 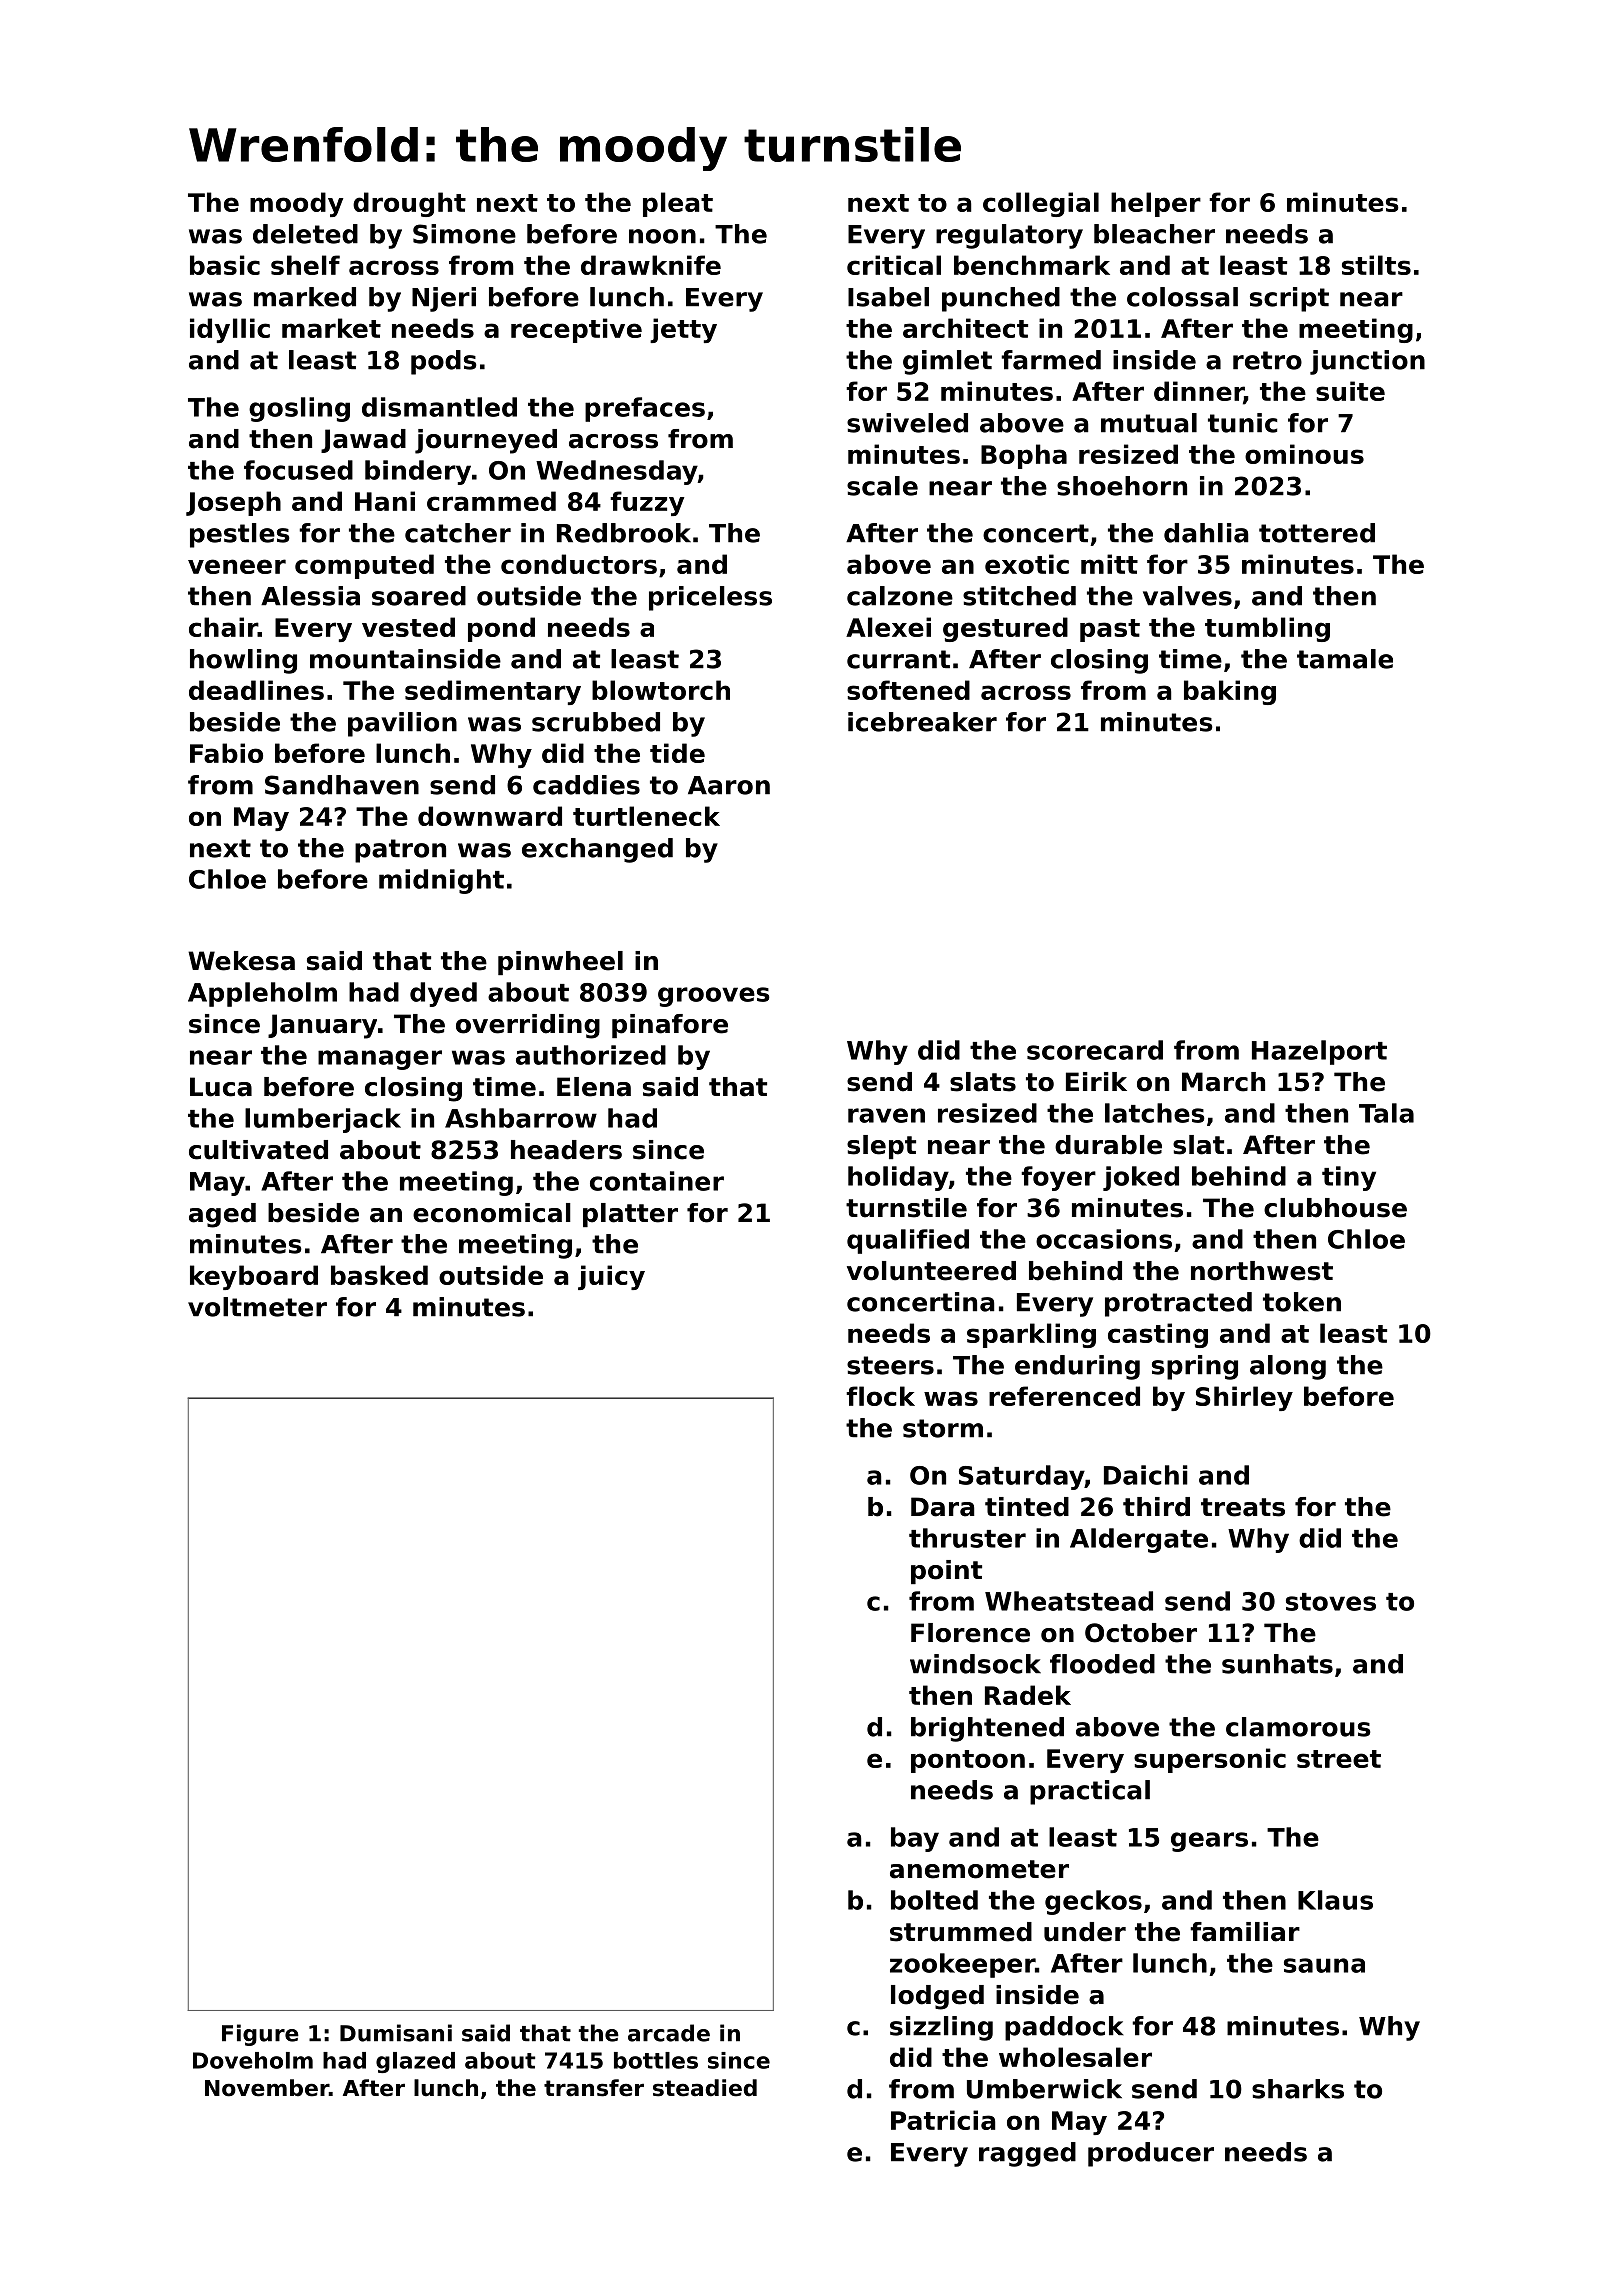 I want to click on Ashbarrow, so click(x=521, y=1118).
